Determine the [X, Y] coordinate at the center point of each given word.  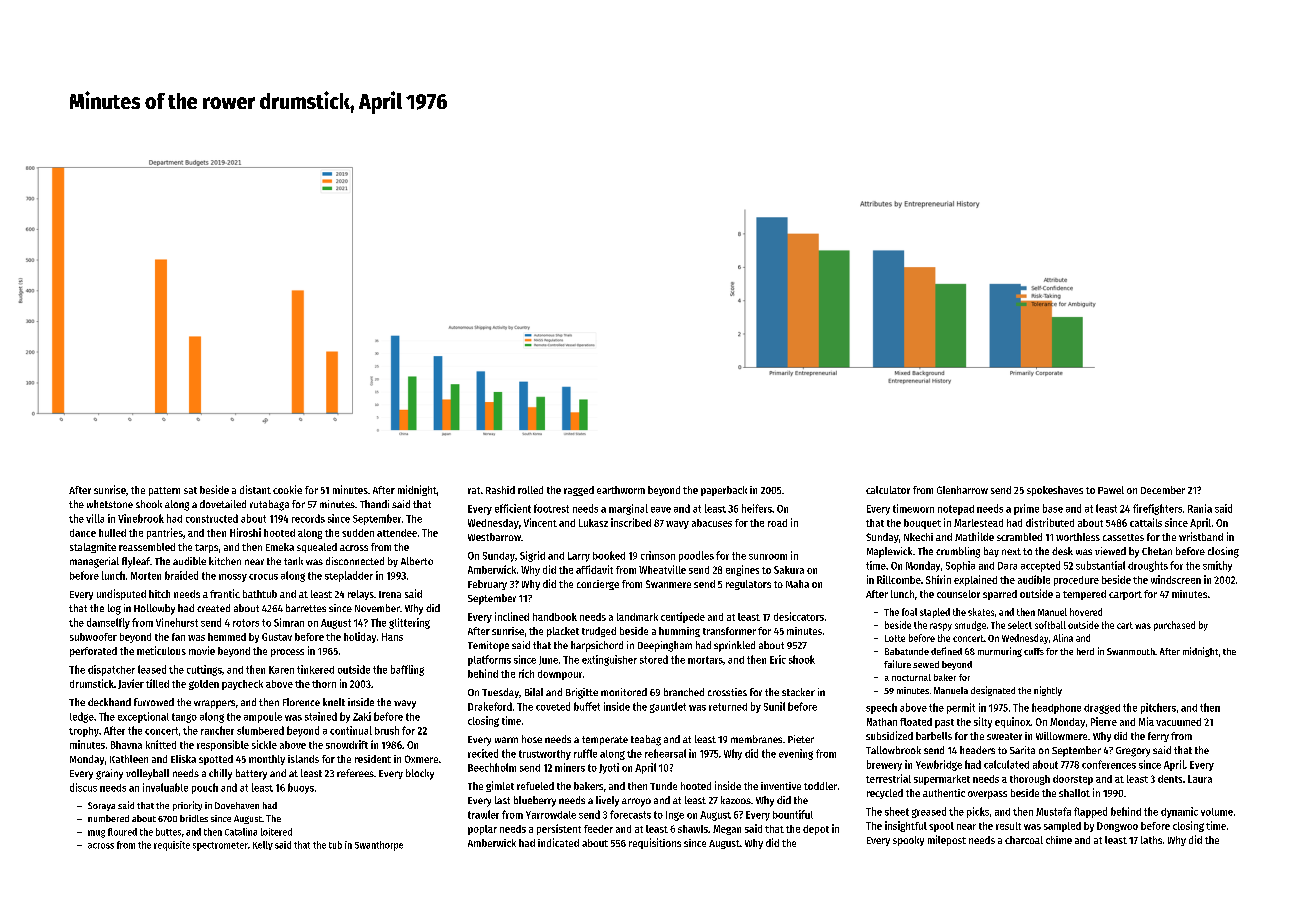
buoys [301, 788]
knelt [334, 702]
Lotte [895, 638]
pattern [164, 491]
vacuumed [1178, 722]
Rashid [500, 490]
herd [1085, 651]
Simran [289, 622]
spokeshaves [1055, 491]
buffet [587, 706]
